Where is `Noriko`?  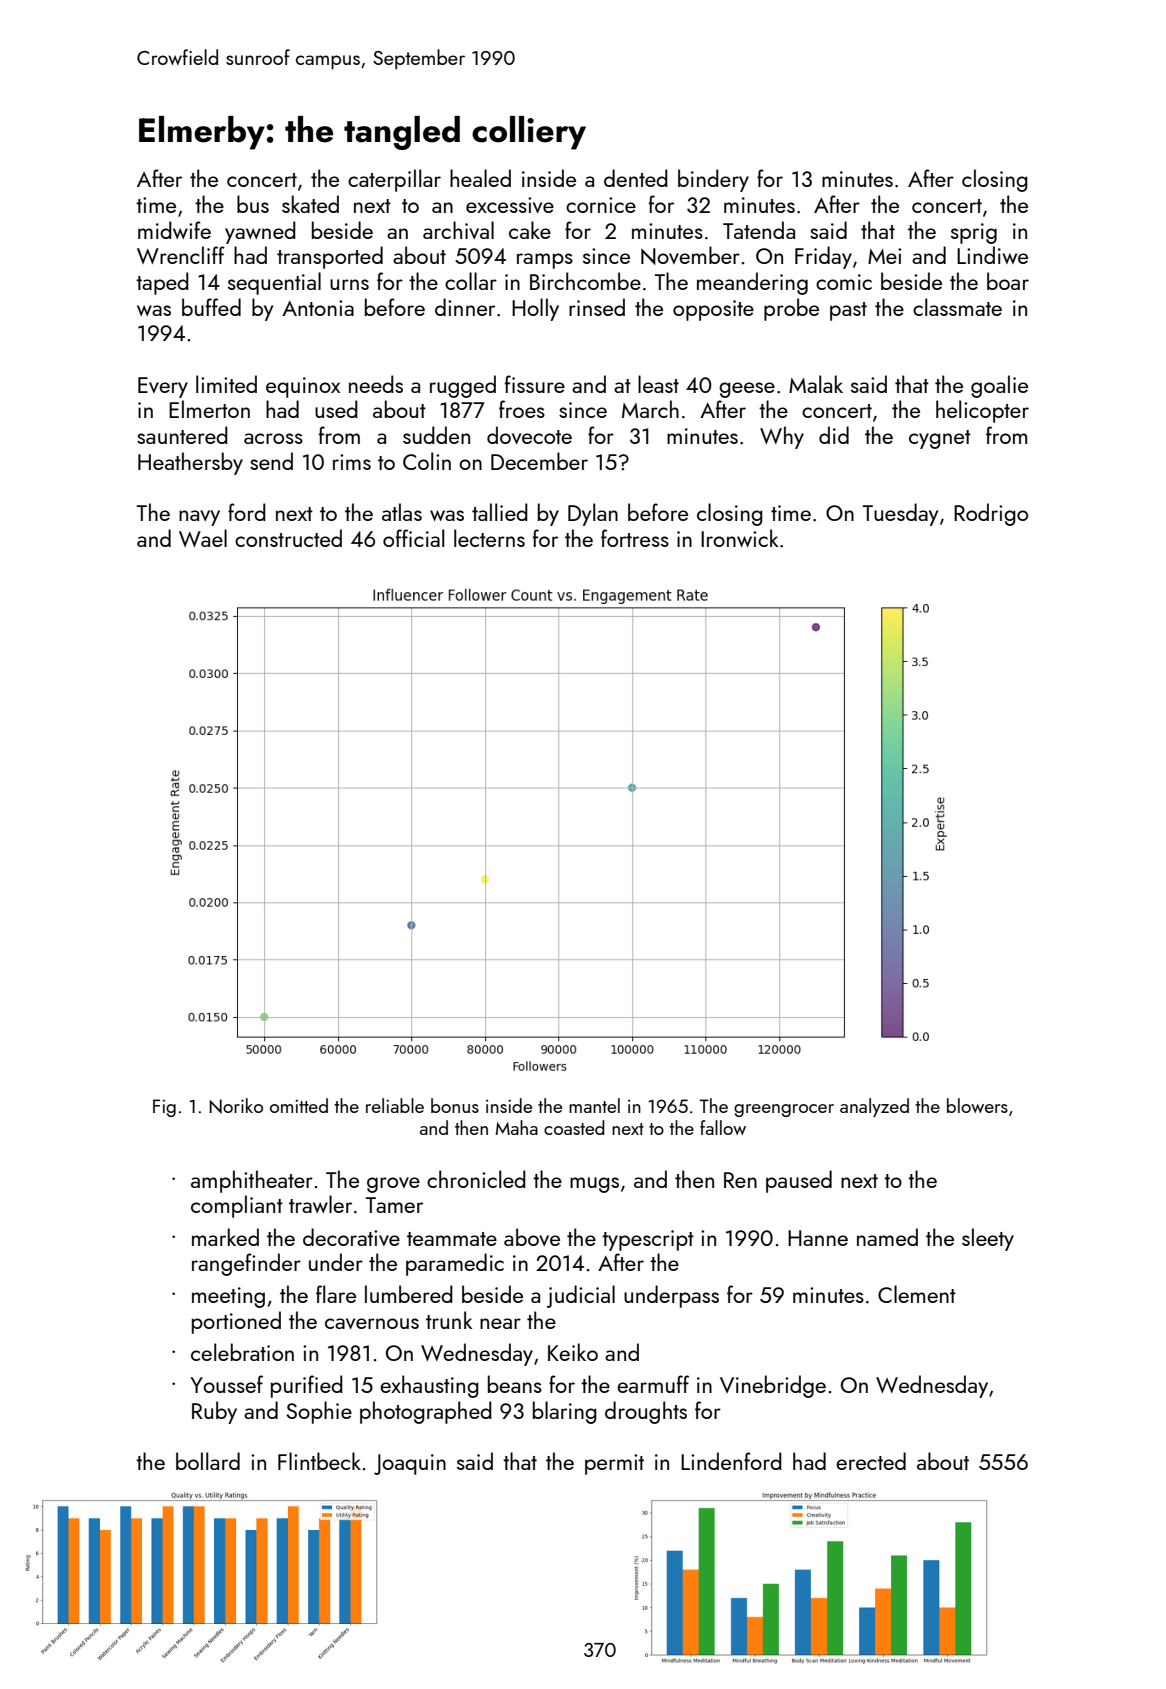
Noriko is located at coordinates (236, 1106).
